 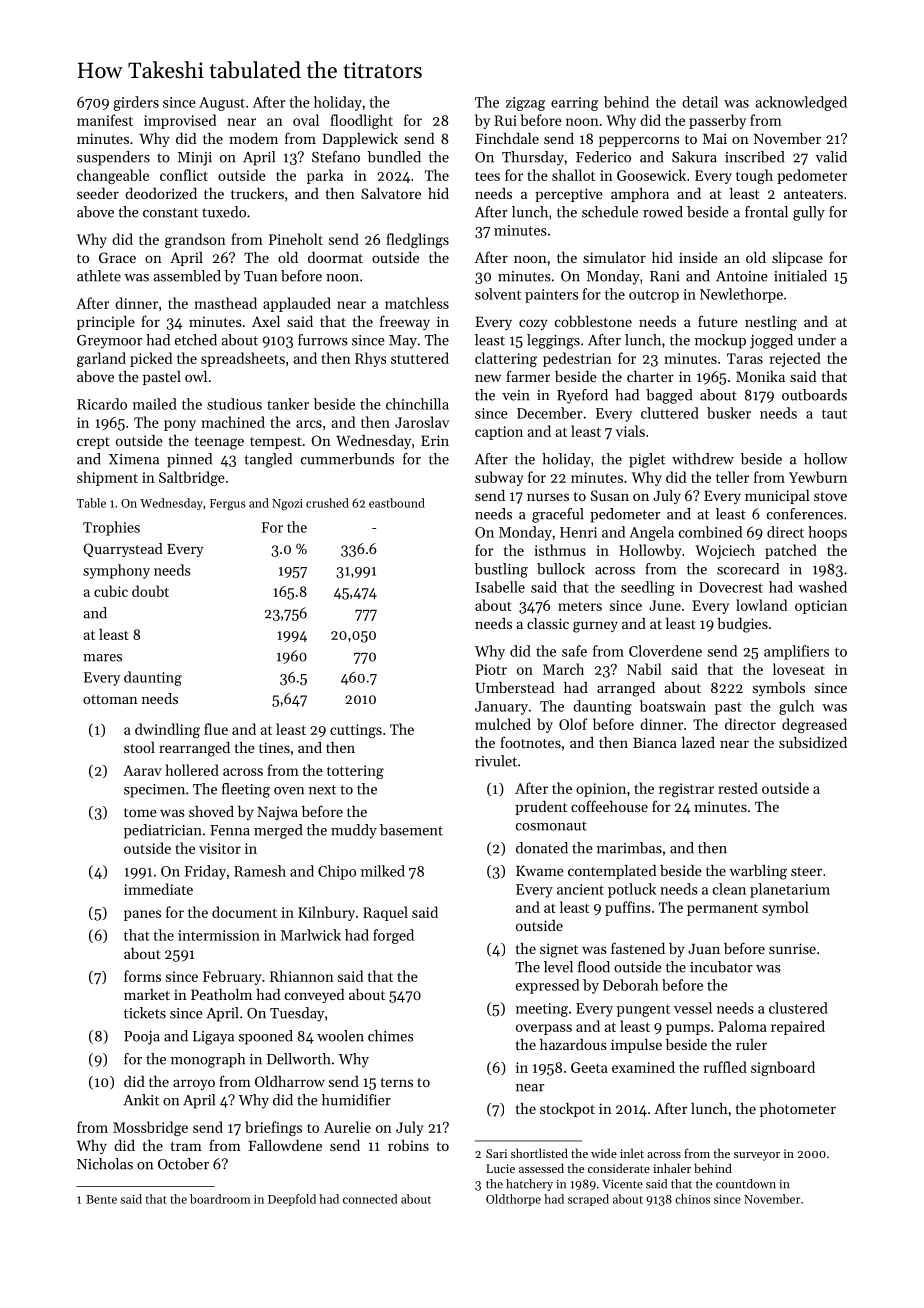 What do you see at coordinates (516, 395) in the document?
I see `vein` at bounding box center [516, 395].
